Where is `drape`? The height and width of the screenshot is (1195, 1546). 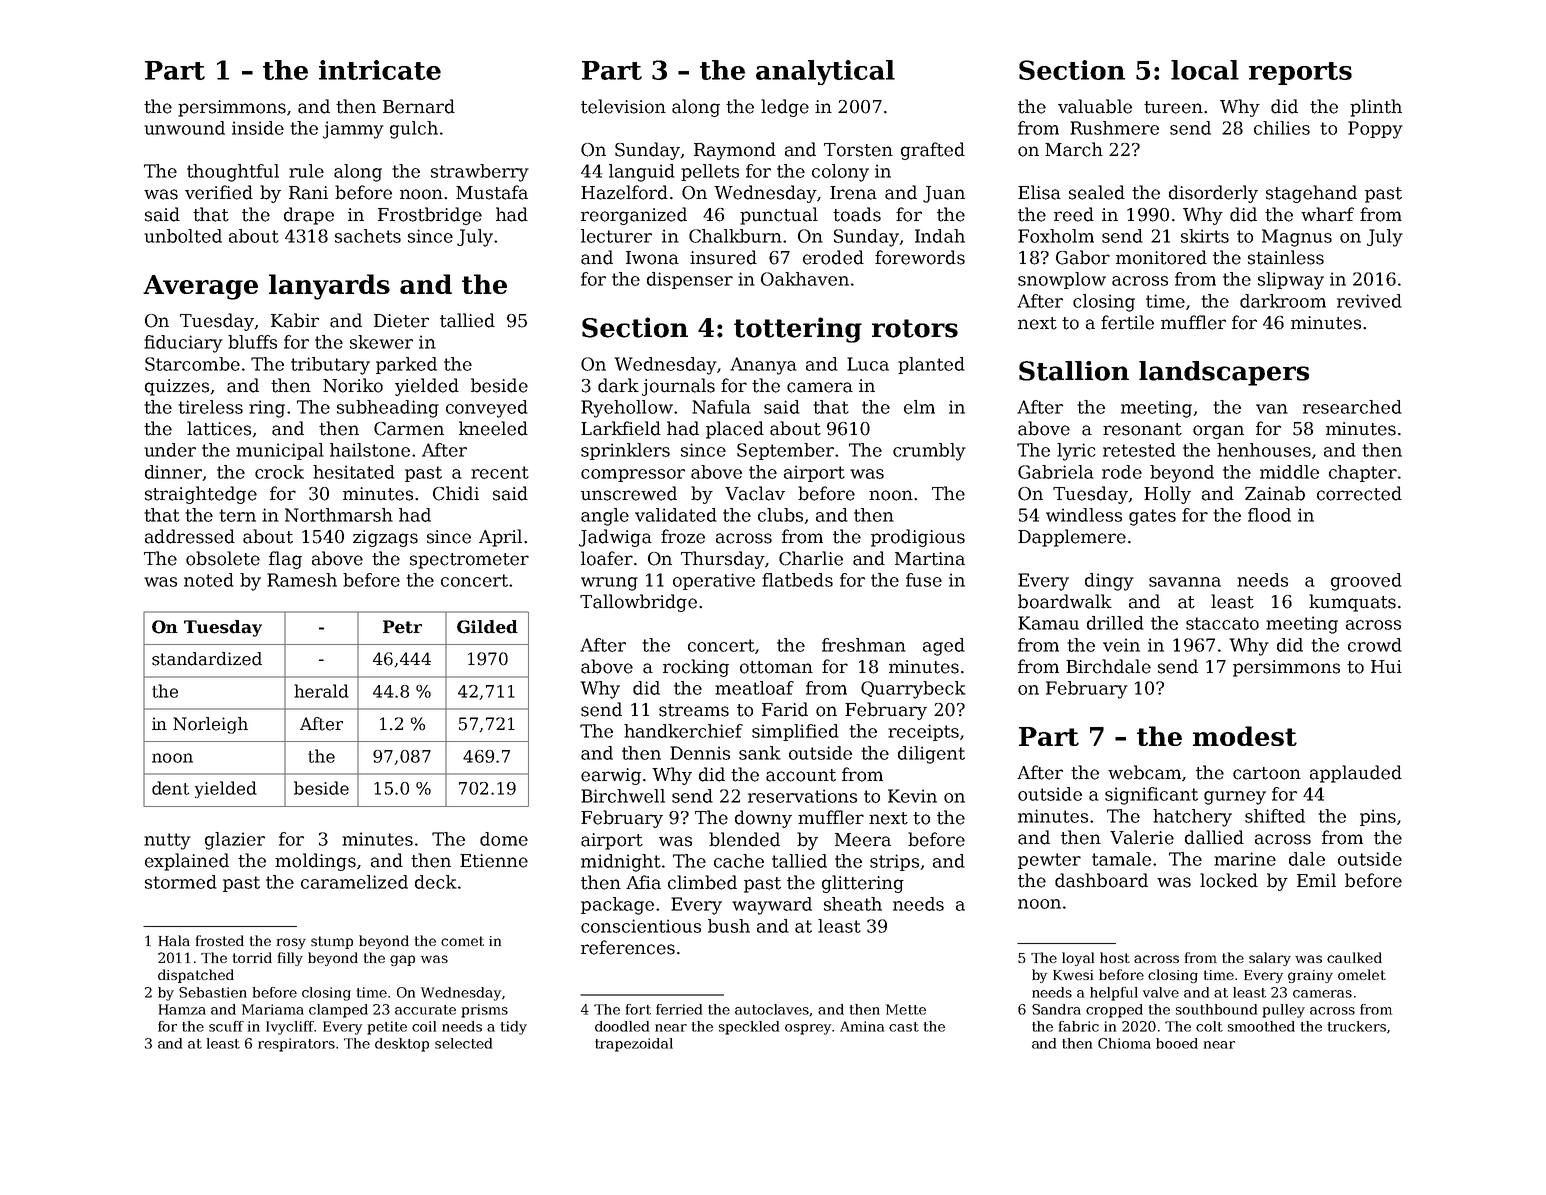 drape is located at coordinates (309, 216).
